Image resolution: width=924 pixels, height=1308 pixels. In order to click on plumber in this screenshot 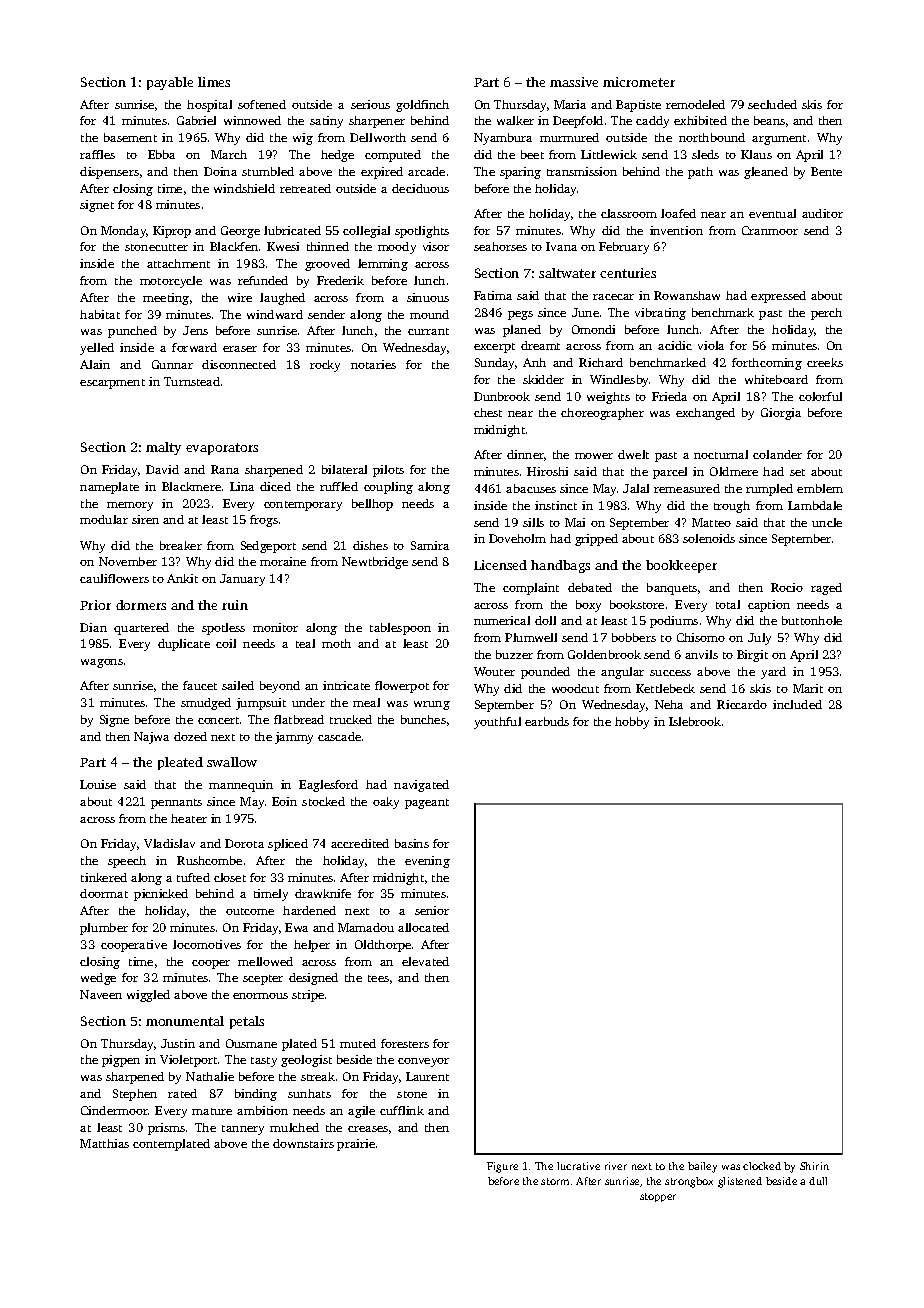, I will do `click(104, 929)`.
